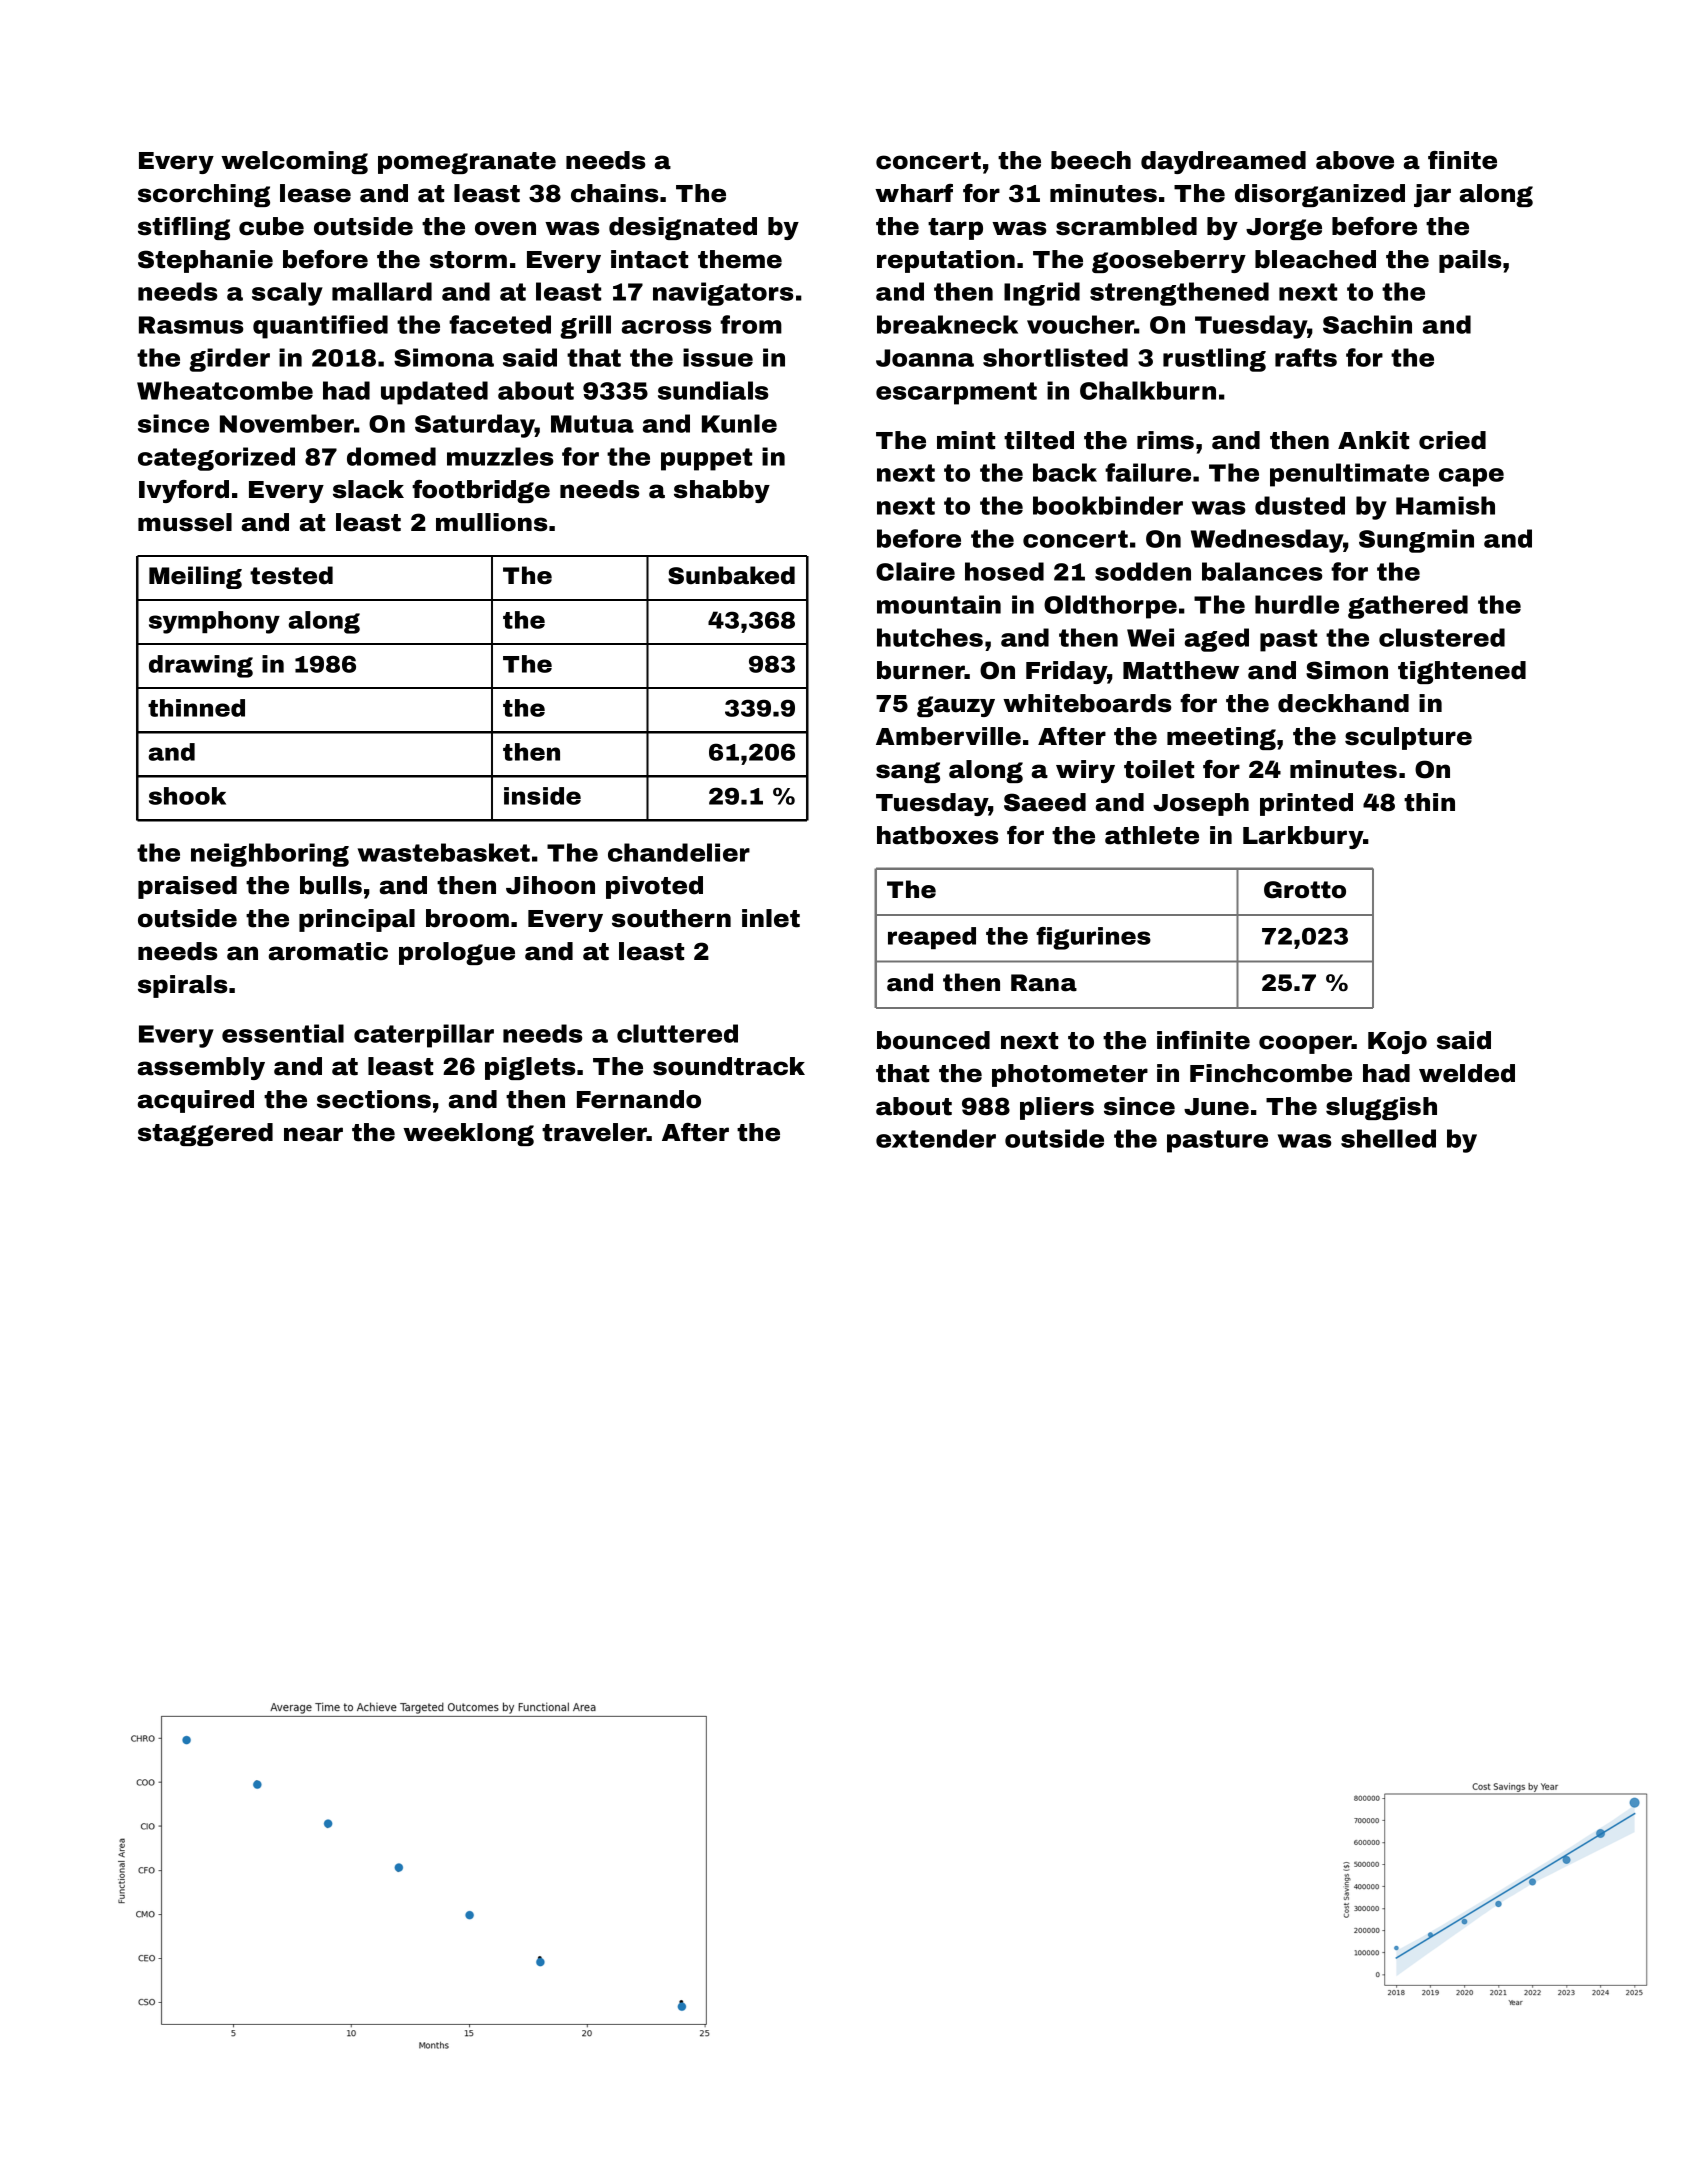 Image resolution: width=1683 pixels, height=2178 pixels. Describe the element at coordinates (294, 162) in the page. I see `welcoming` at that location.
